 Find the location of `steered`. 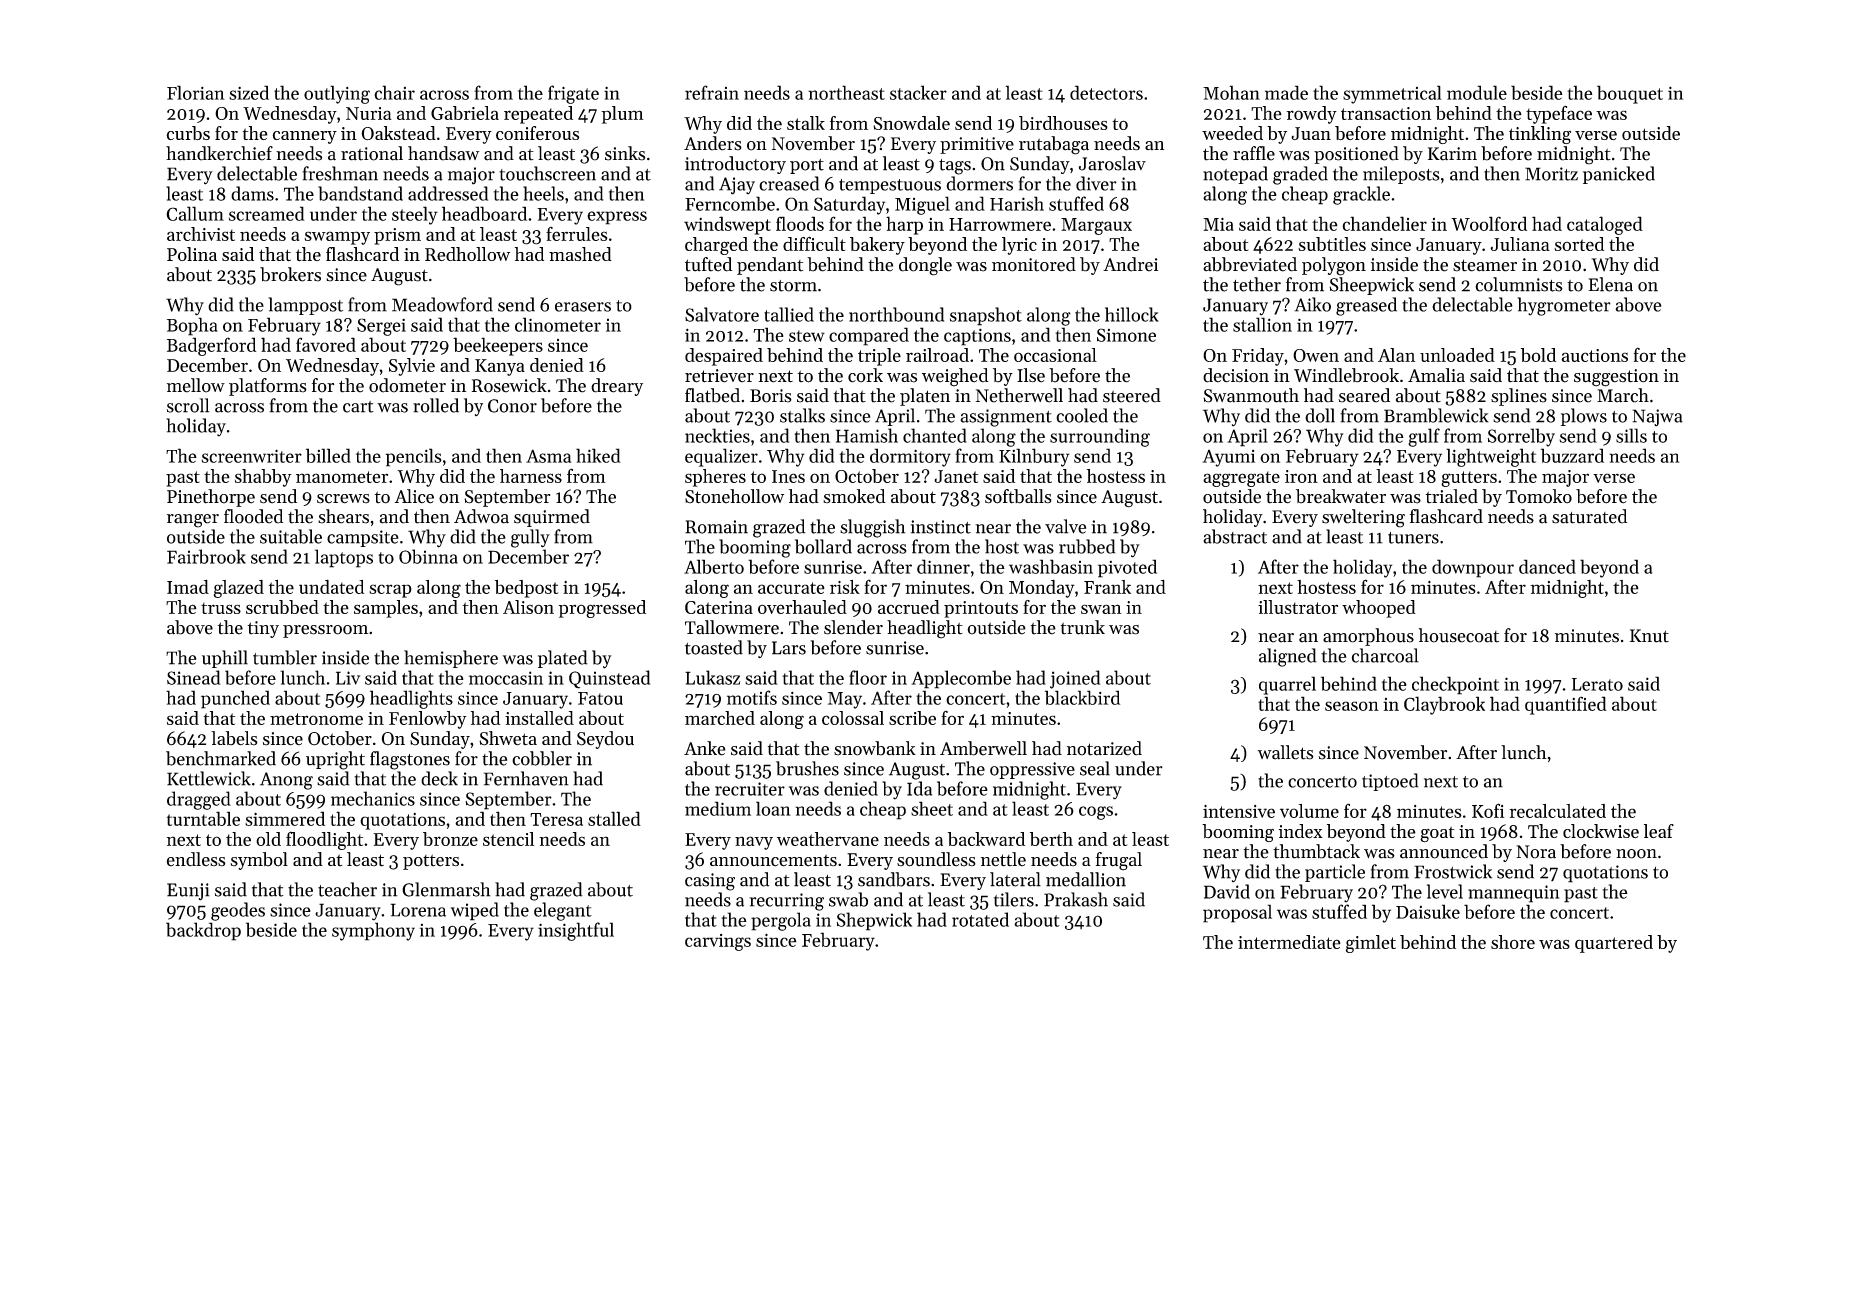

steered is located at coordinates (1132, 395).
